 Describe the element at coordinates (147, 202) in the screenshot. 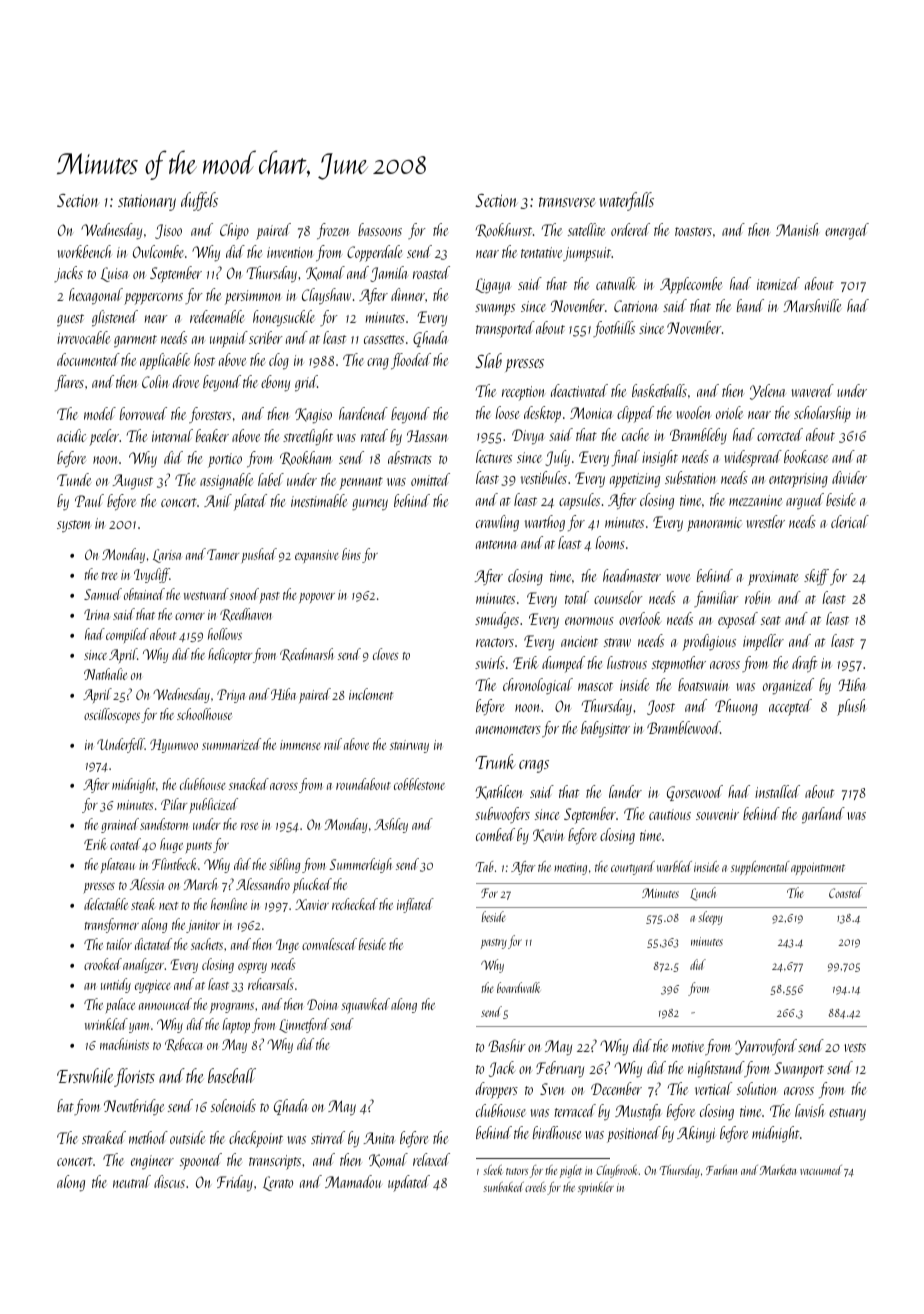

I see `stationary` at that location.
